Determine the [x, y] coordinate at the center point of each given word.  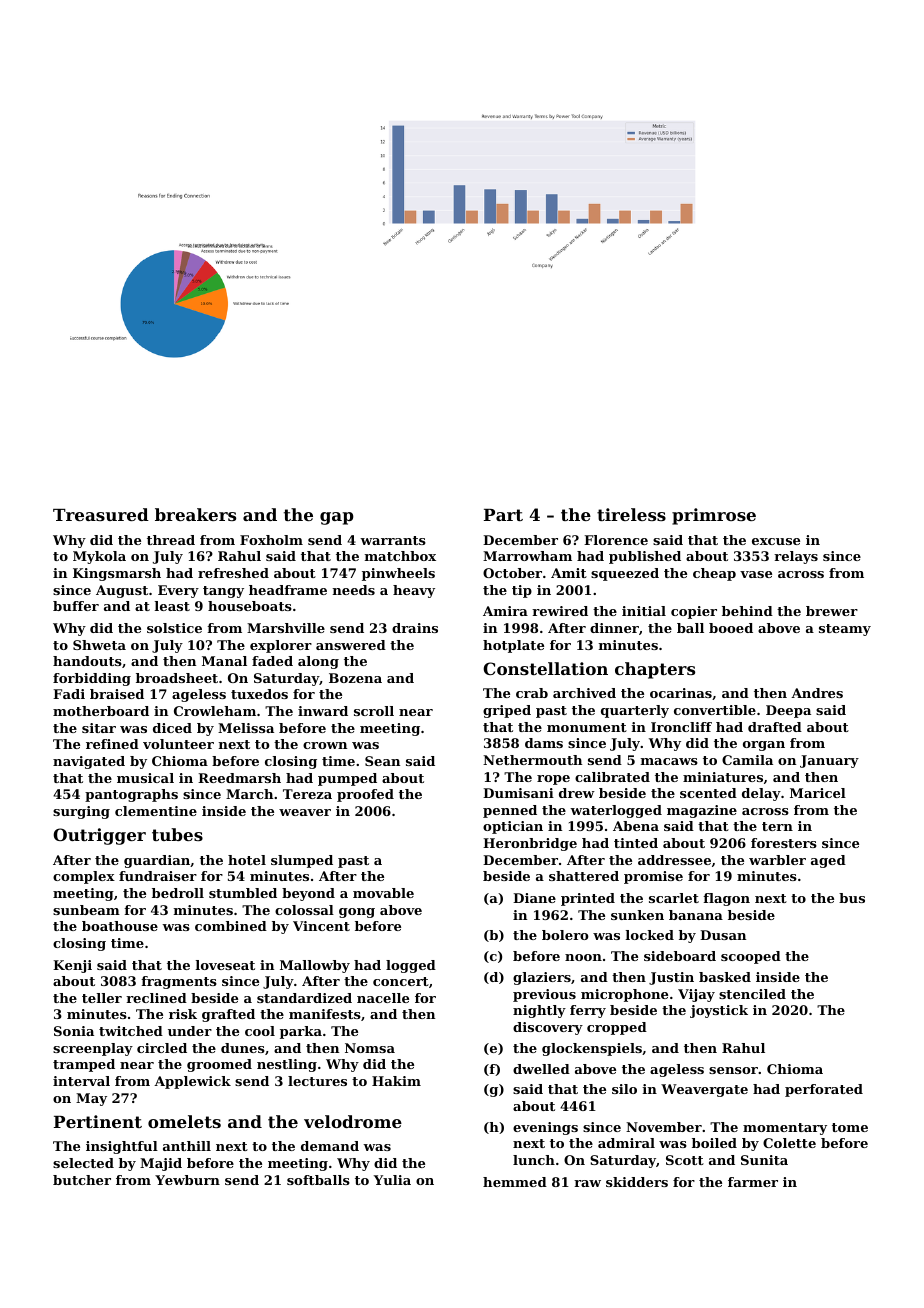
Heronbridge [530, 844]
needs [354, 590]
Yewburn [187, 1180]
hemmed [515, 1182]
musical [145, 778]
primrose [714, 516]
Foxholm [271, 540]
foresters [784, 843]
